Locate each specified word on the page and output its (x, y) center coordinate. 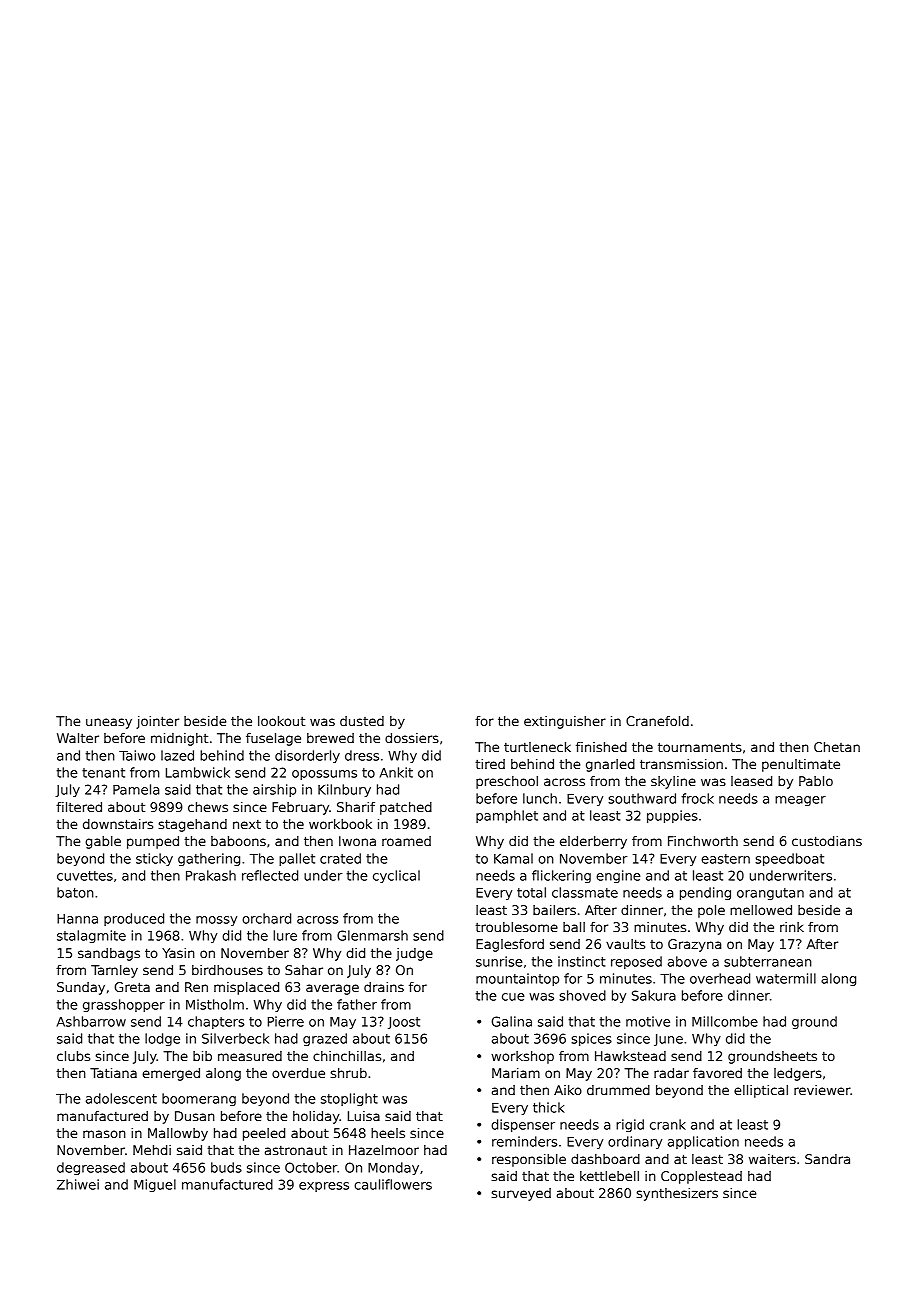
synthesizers (677, 1194)
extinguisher (565, 722)
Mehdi (152, 1150)
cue (513, 997)
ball (574, 927)
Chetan (837, 747)
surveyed (521, 1194)
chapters (216, 1022)
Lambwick (198, 772)
